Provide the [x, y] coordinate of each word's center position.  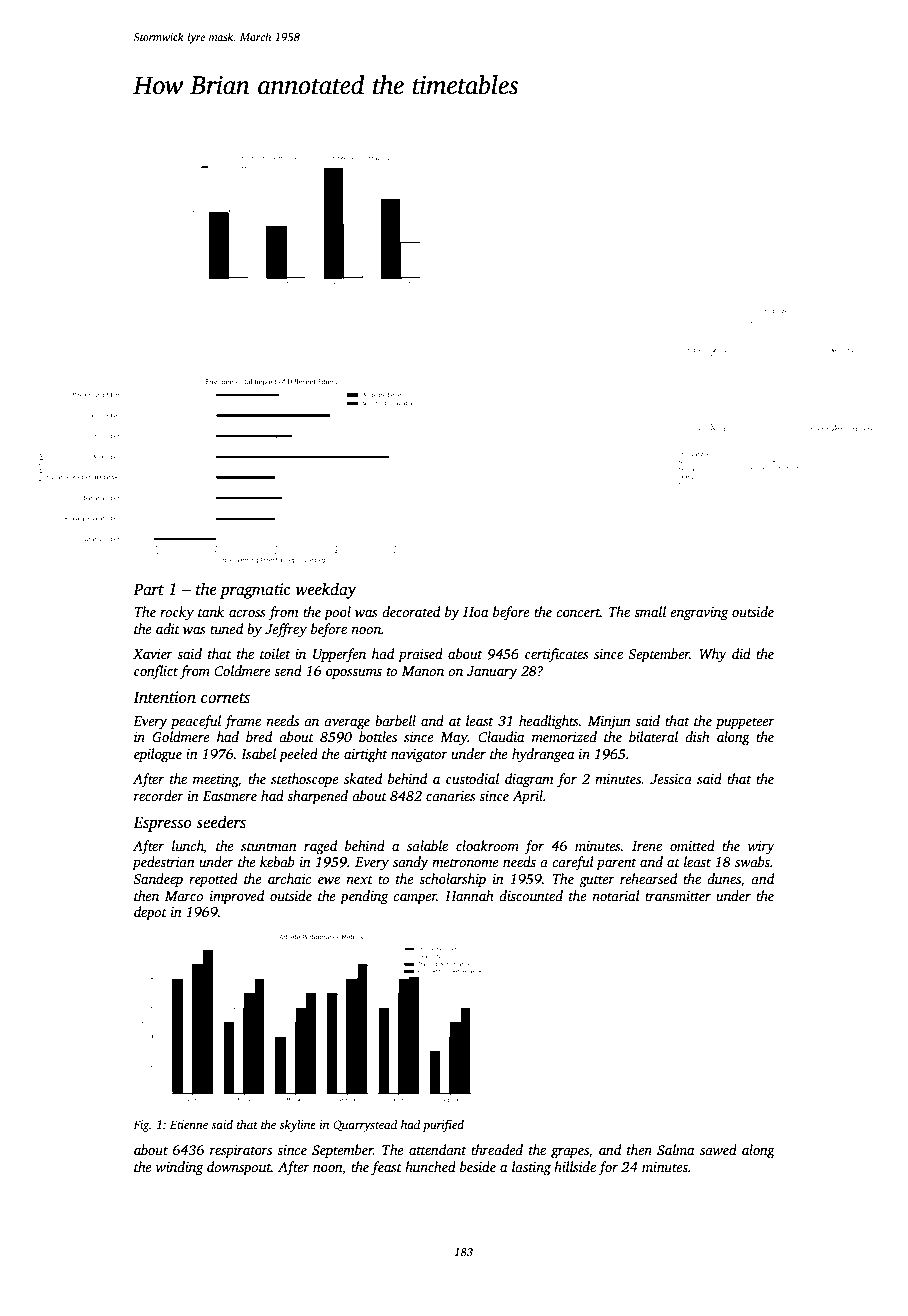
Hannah [469, 895]
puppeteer [745, 723]
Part [148, 589]
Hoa [476, 612]
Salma [676, 1149]
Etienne [189, 1124]
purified [443, 1125]
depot [150, 913]
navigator [419, 755]
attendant [438, 1149]
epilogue [158, 755]
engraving [699, 613]
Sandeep [158, 880]
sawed [718, 1149]
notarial [616, 895]
